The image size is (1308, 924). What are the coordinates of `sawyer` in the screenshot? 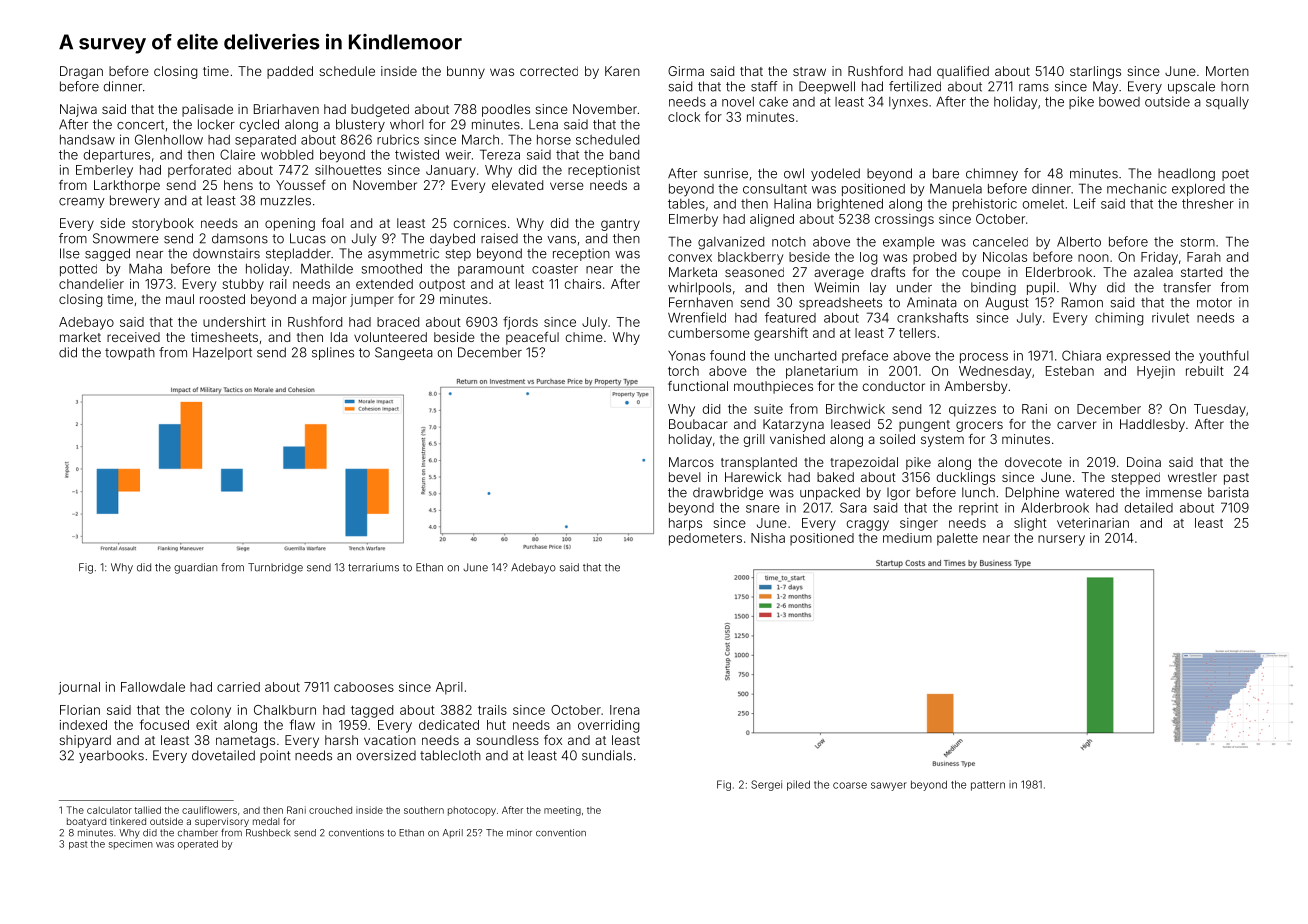 It's located at (889, 786).
